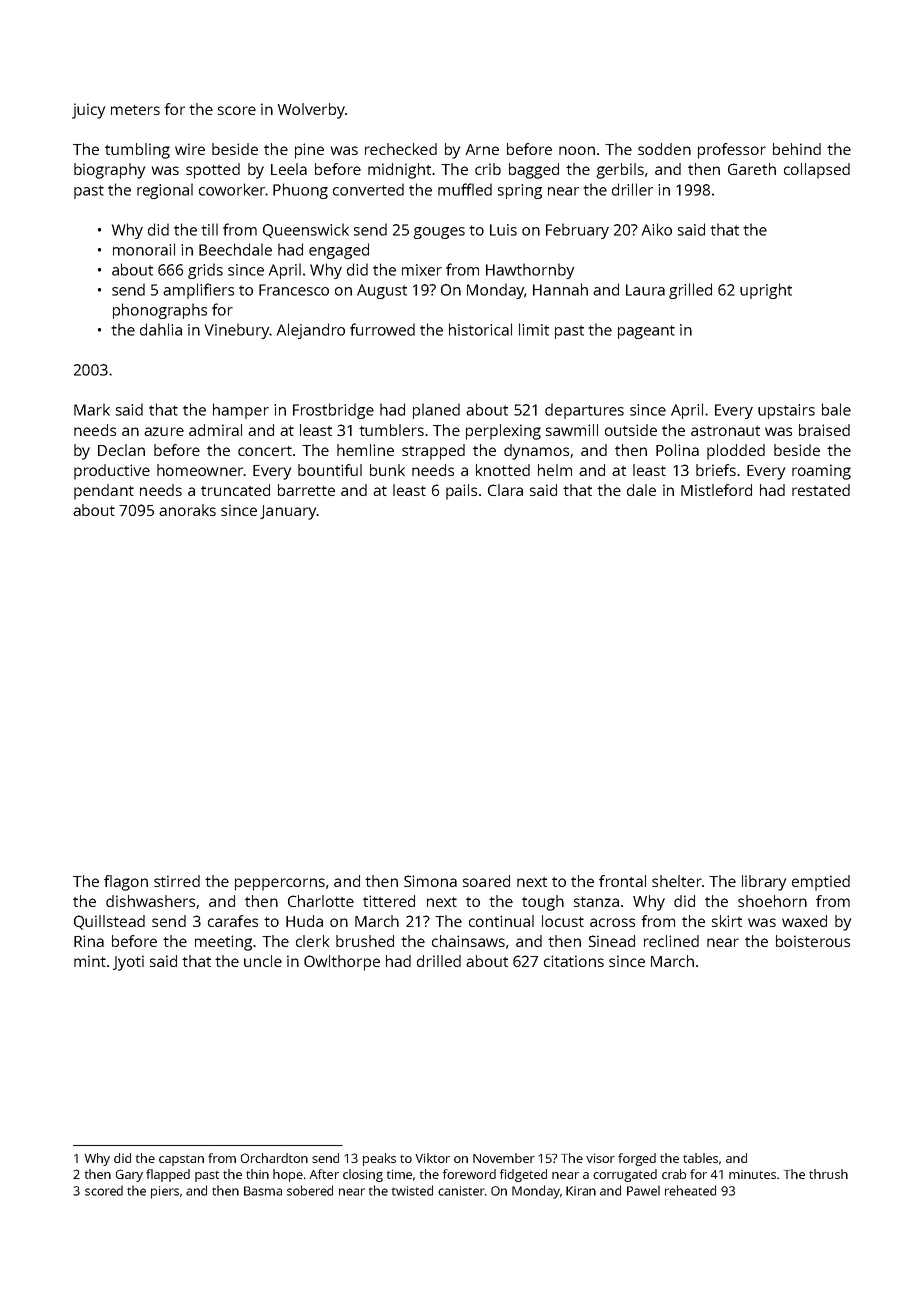 The height and width of the screenshot is (1308, 924). What do you see at coordinates (572, 430) in the screenshot?
I see `sawmill` at bounding box center [572, 430].
